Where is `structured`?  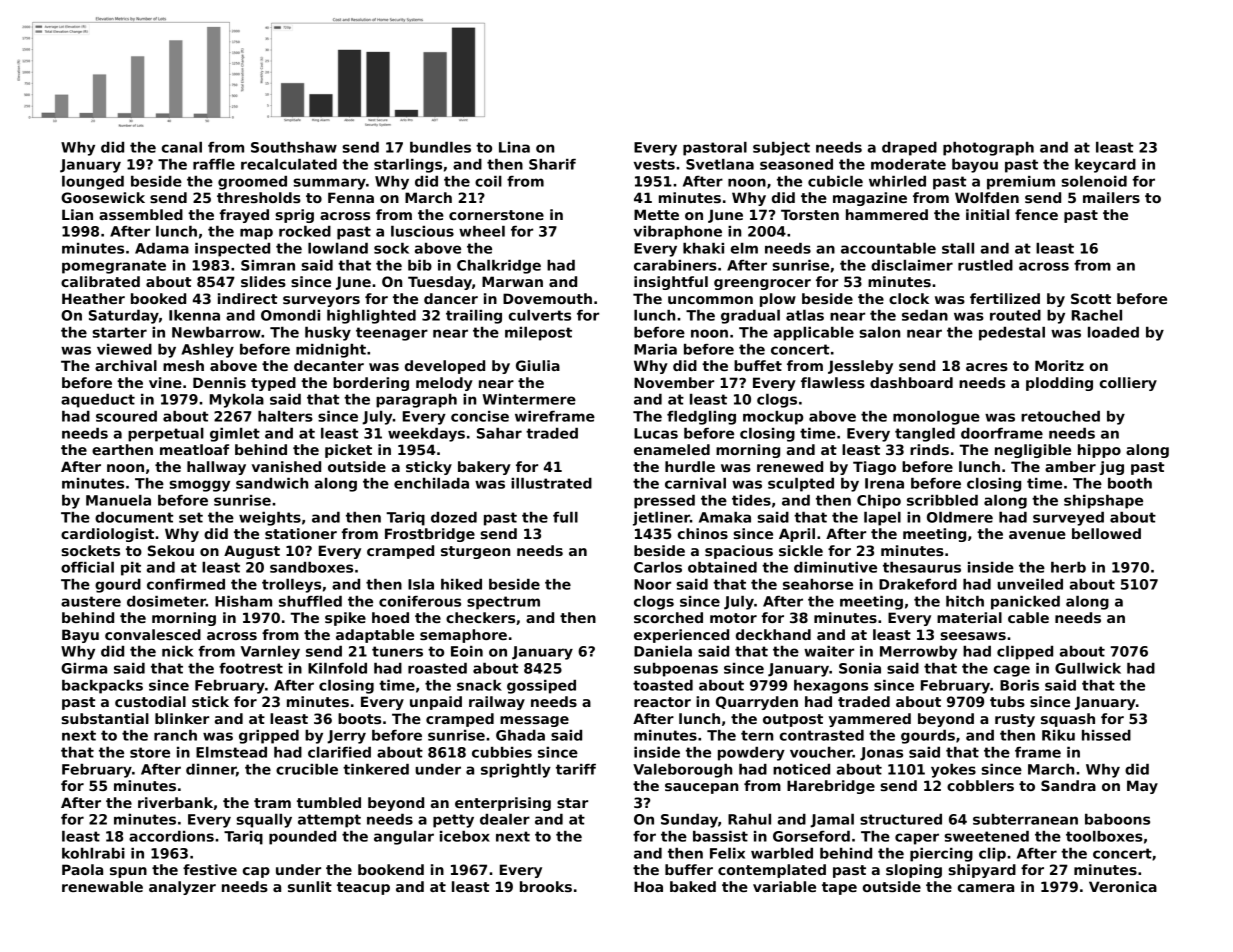 structured is located at coordinates (901, 819).
